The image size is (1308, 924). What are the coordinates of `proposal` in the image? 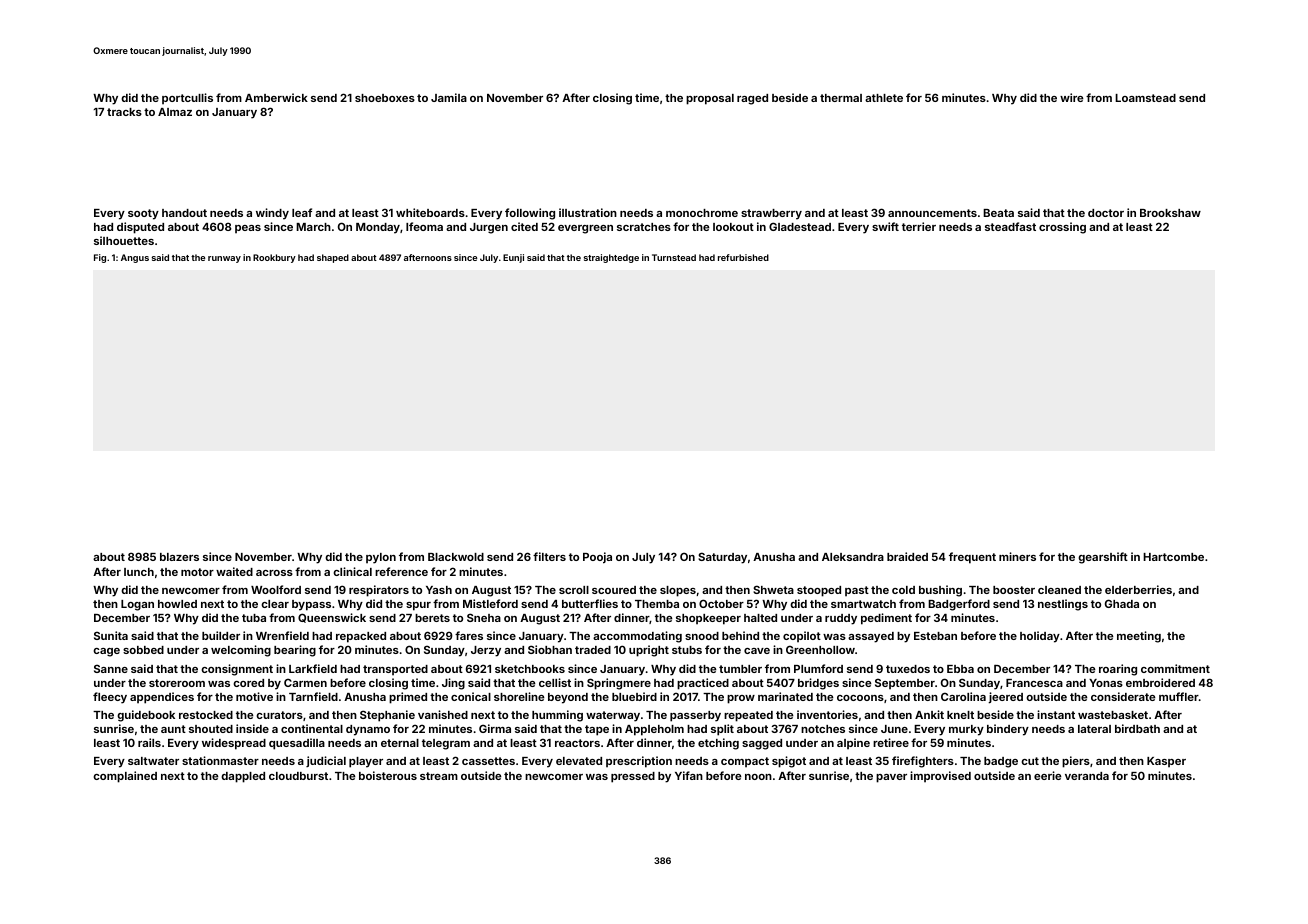 It's located at (710, 99).
